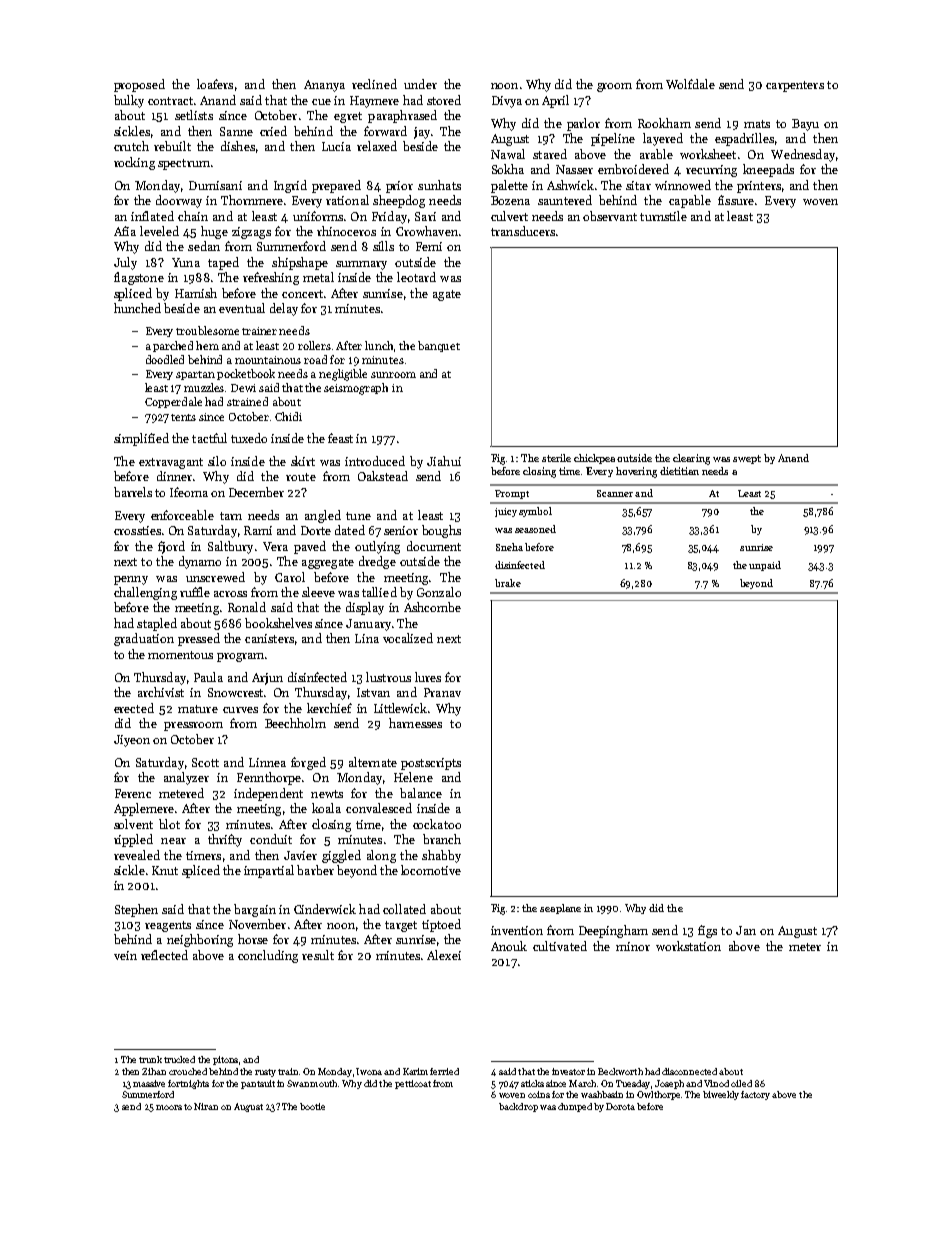 This screenshot has width=952, height=1233. Describe the element at coordinates (169, 1107) in the screenshot. I see `moors` at that location.
